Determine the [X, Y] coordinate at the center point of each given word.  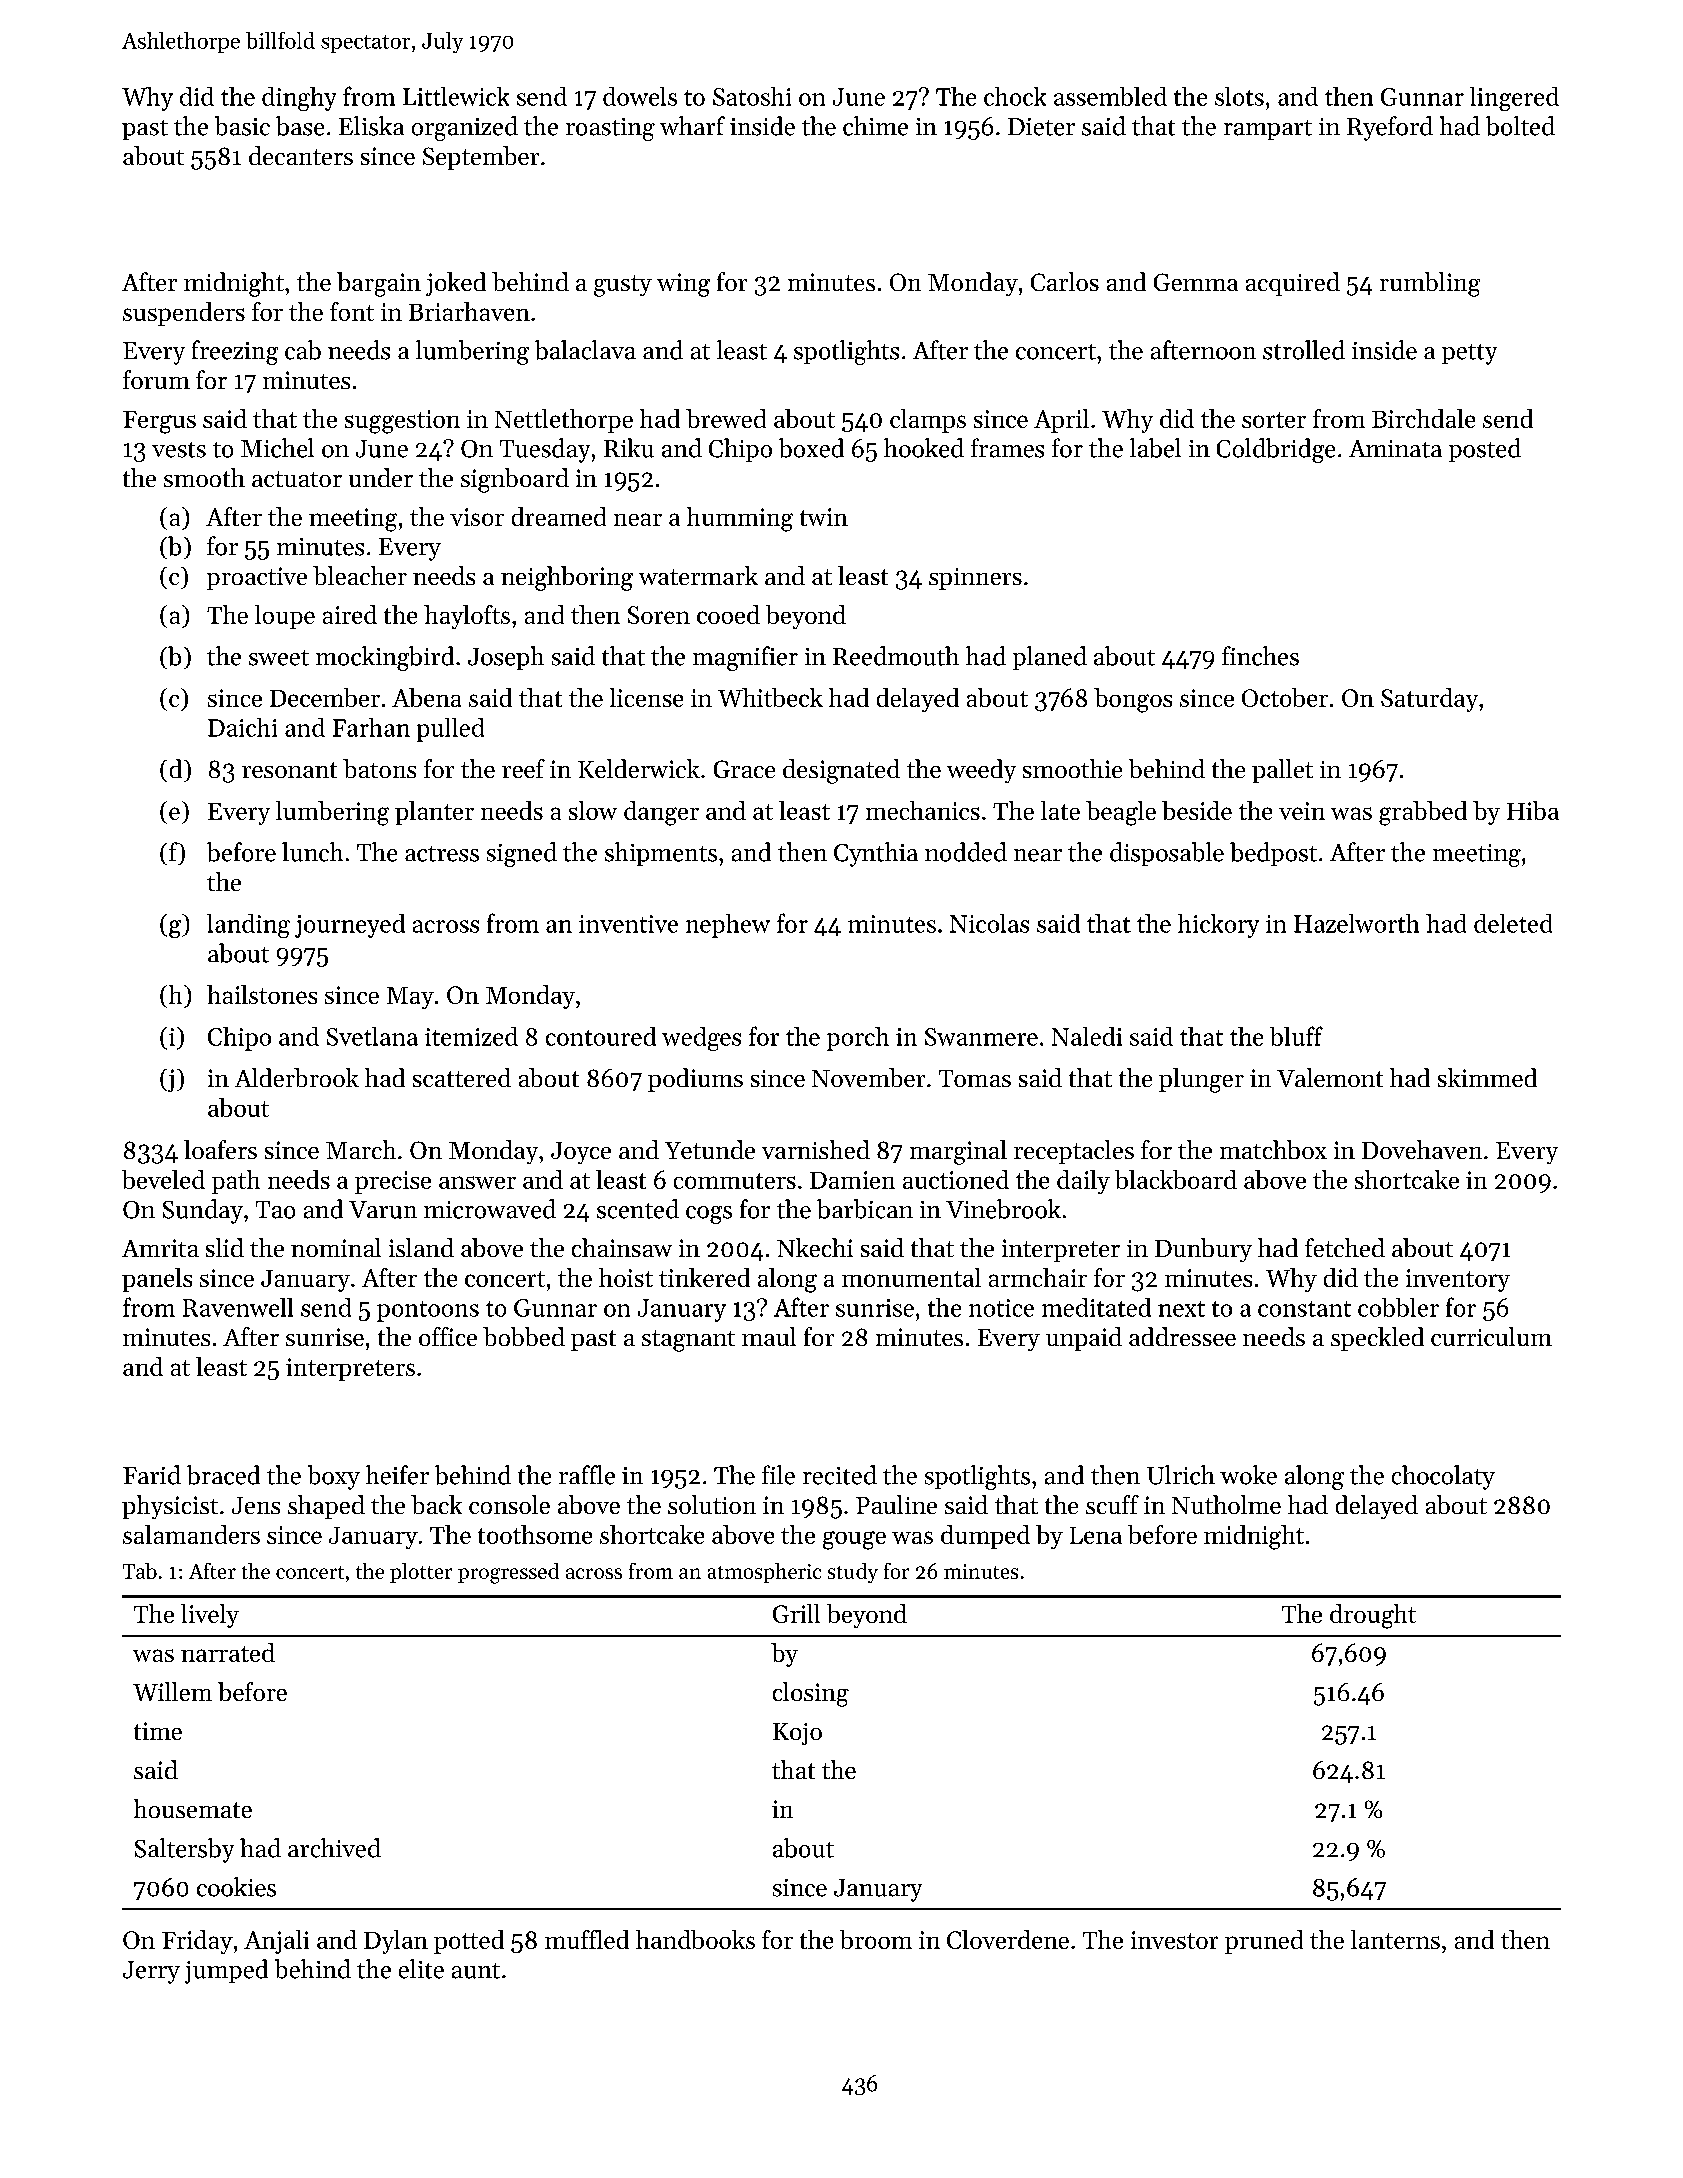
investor [1174, 1940]
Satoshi [752, 96]
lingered [1514, 99]
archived [334, 1848]
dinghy [299, 99]
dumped [985, 1537]
